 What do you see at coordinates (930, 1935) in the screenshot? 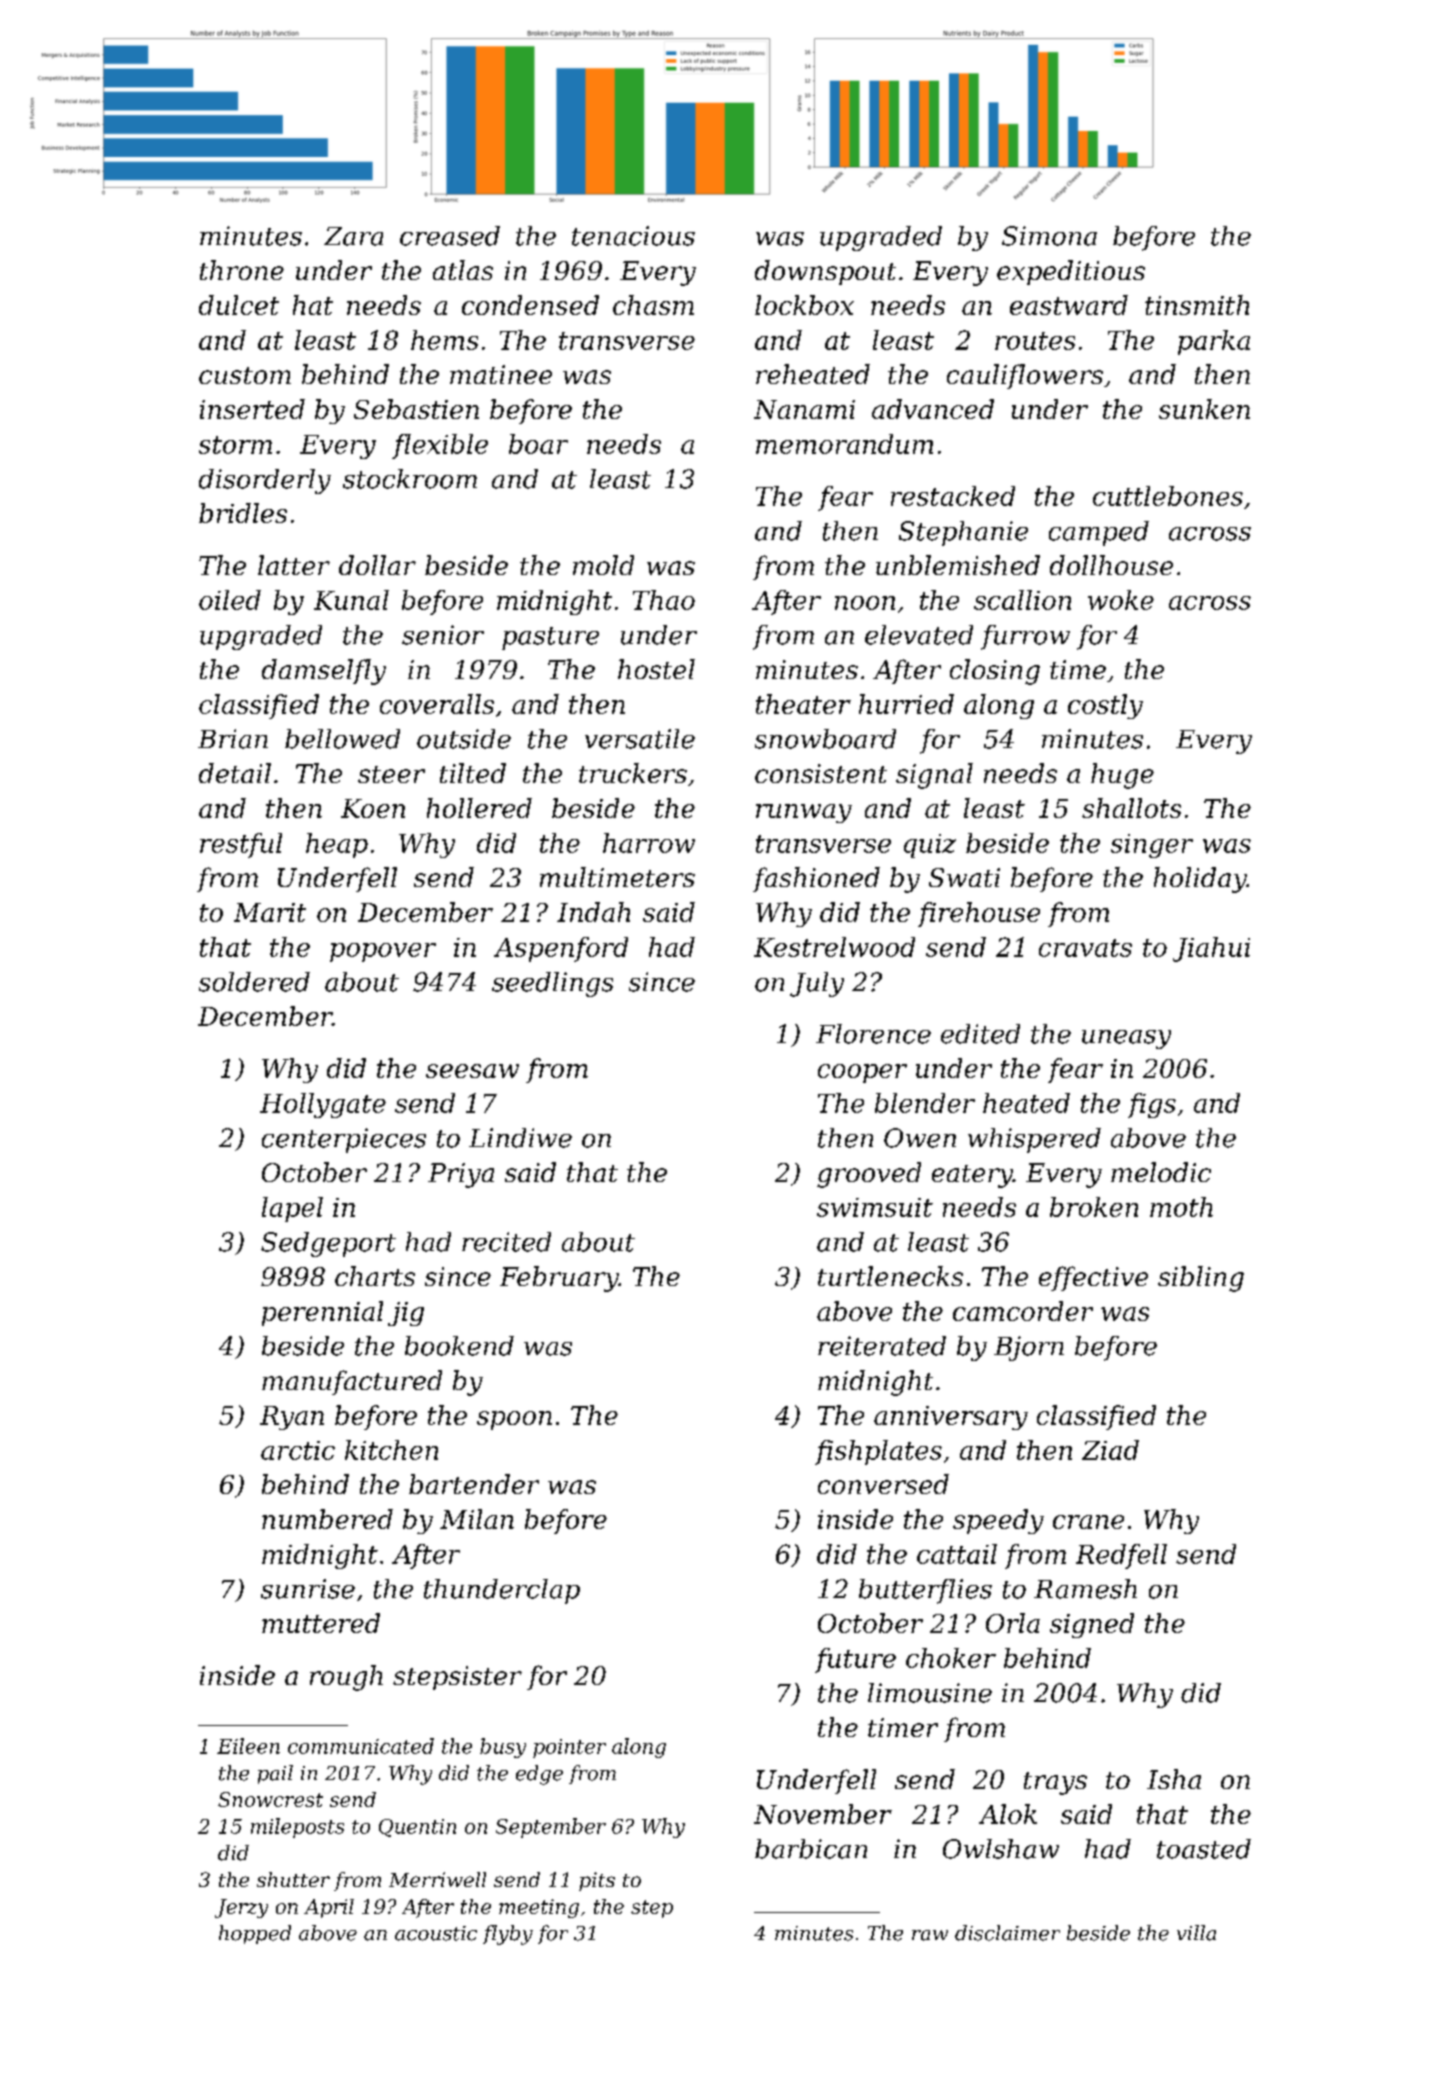
I see `raw` at bounding box center [930, 1935].
